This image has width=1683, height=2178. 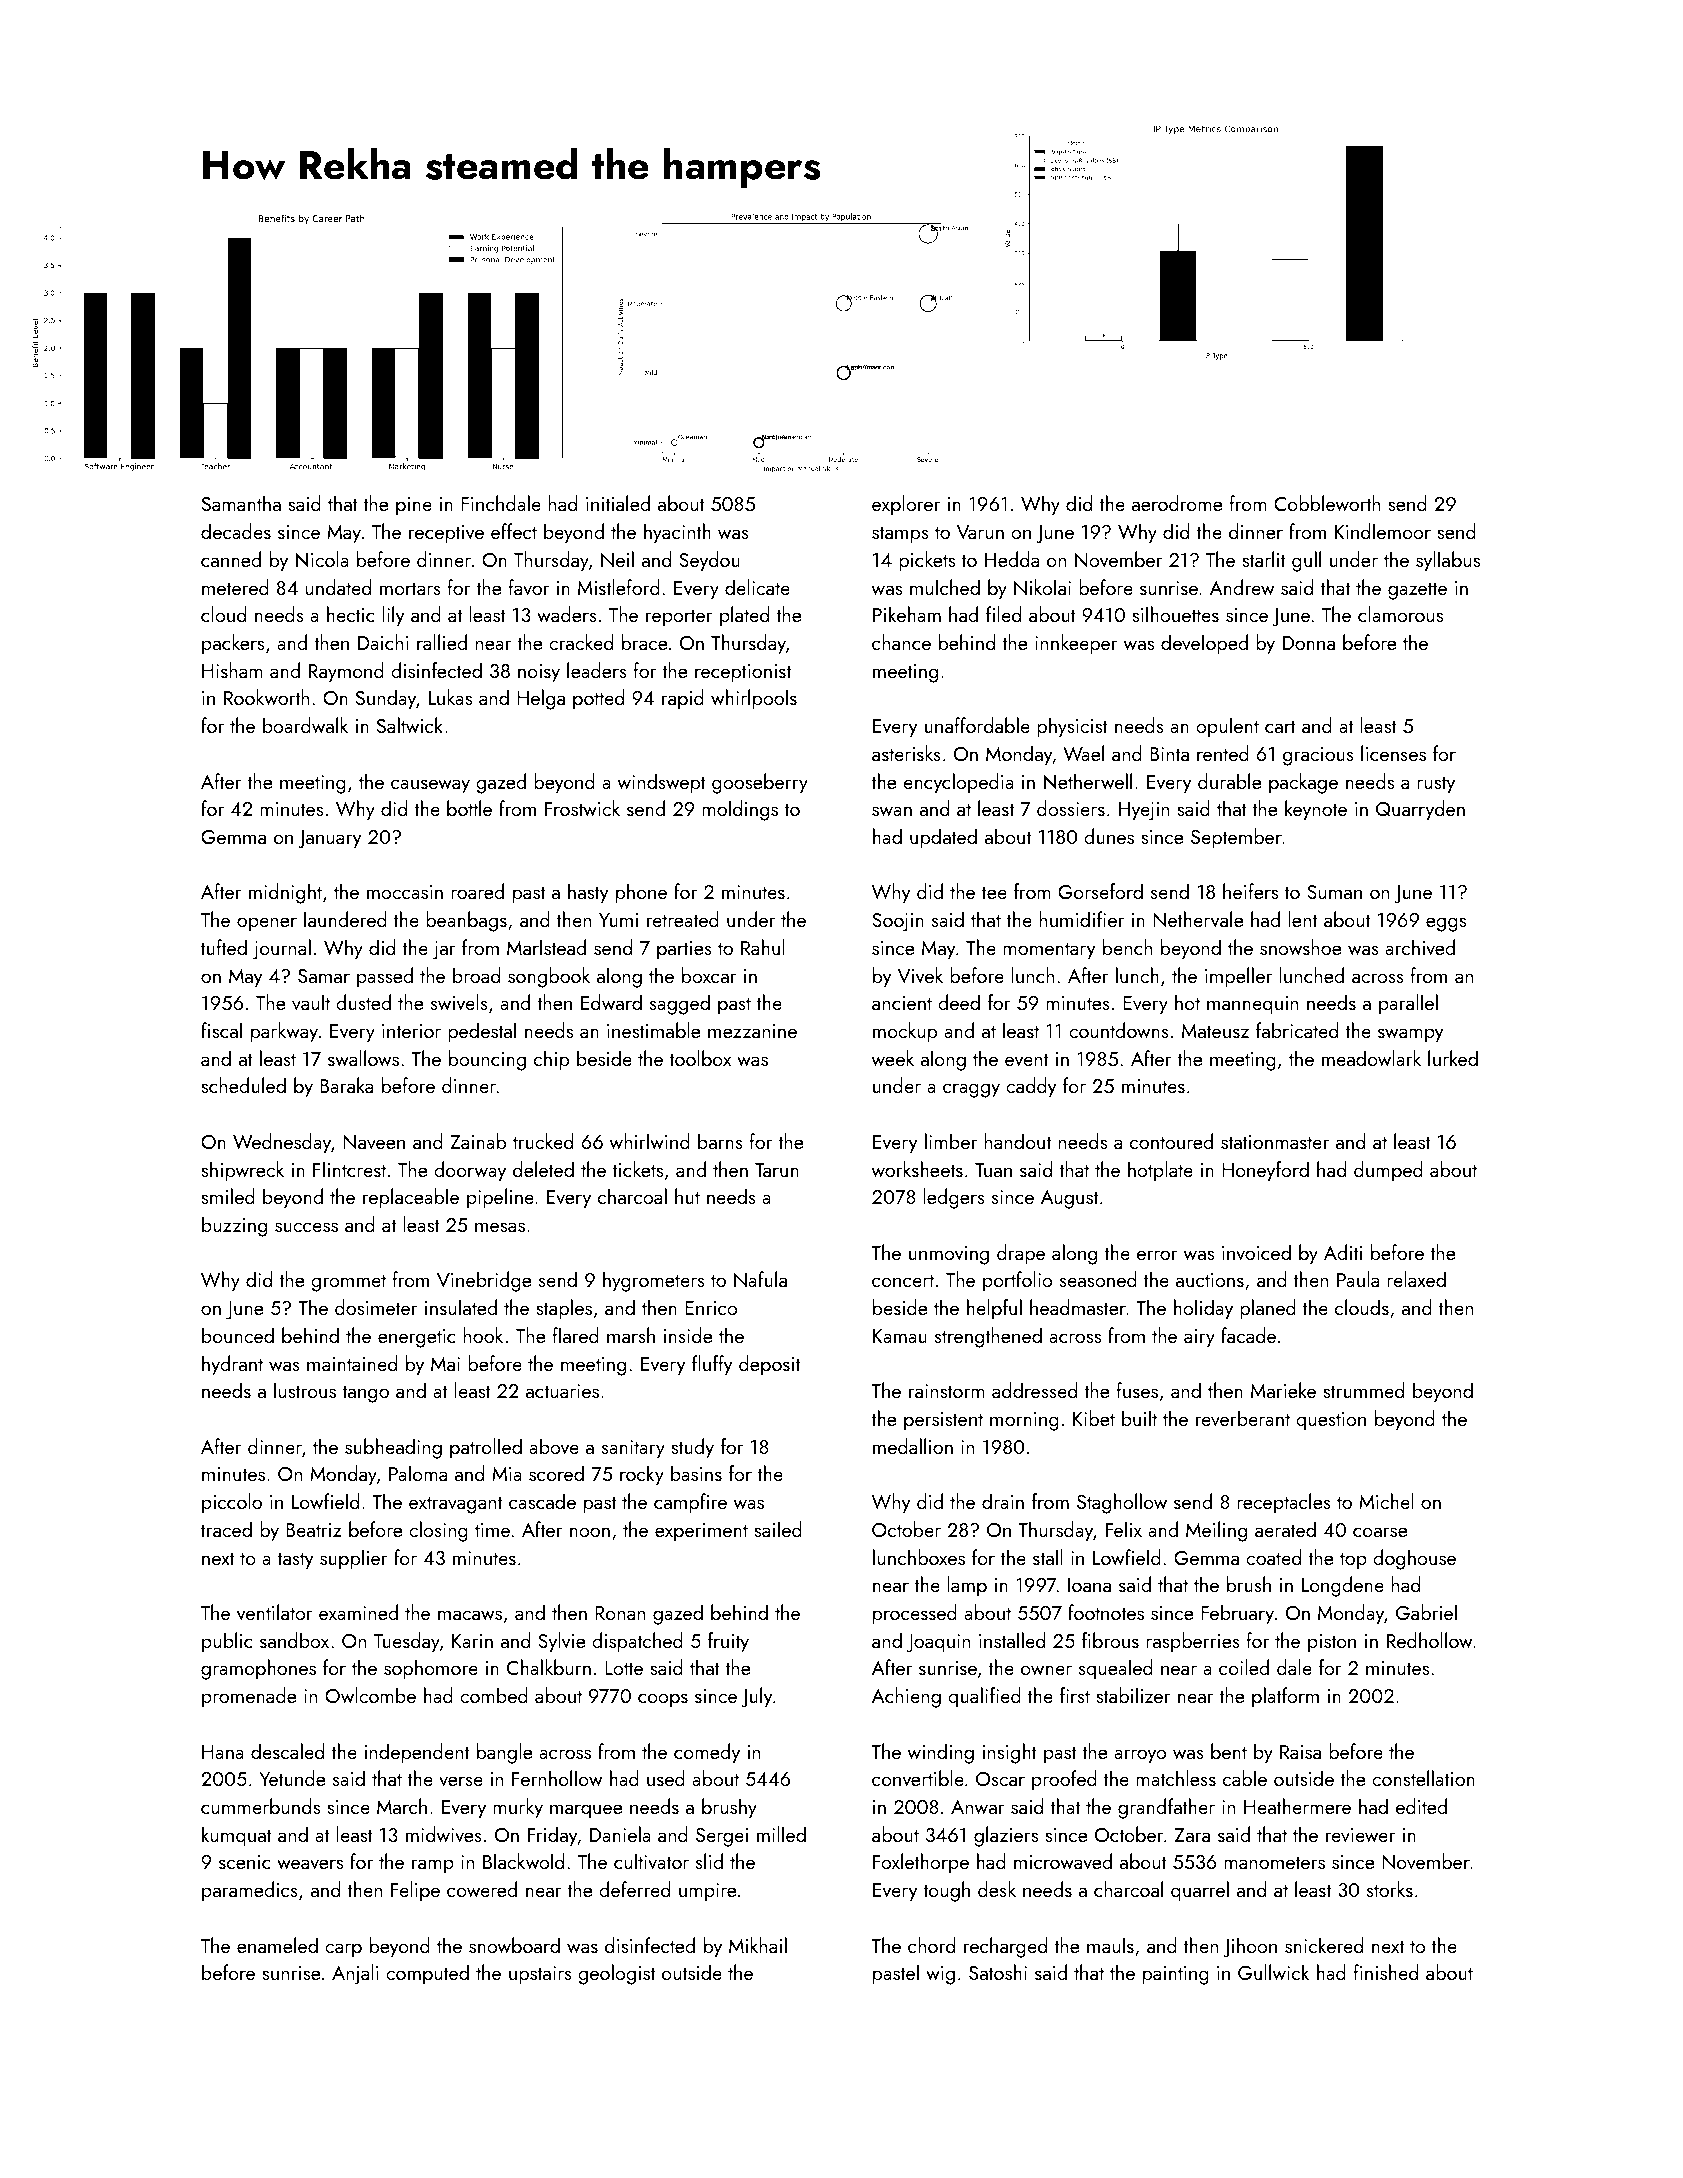 What do you see at coordinates (1177, 503) in the image?
I see `aerodrome` at bounding box center [1177, 503].
